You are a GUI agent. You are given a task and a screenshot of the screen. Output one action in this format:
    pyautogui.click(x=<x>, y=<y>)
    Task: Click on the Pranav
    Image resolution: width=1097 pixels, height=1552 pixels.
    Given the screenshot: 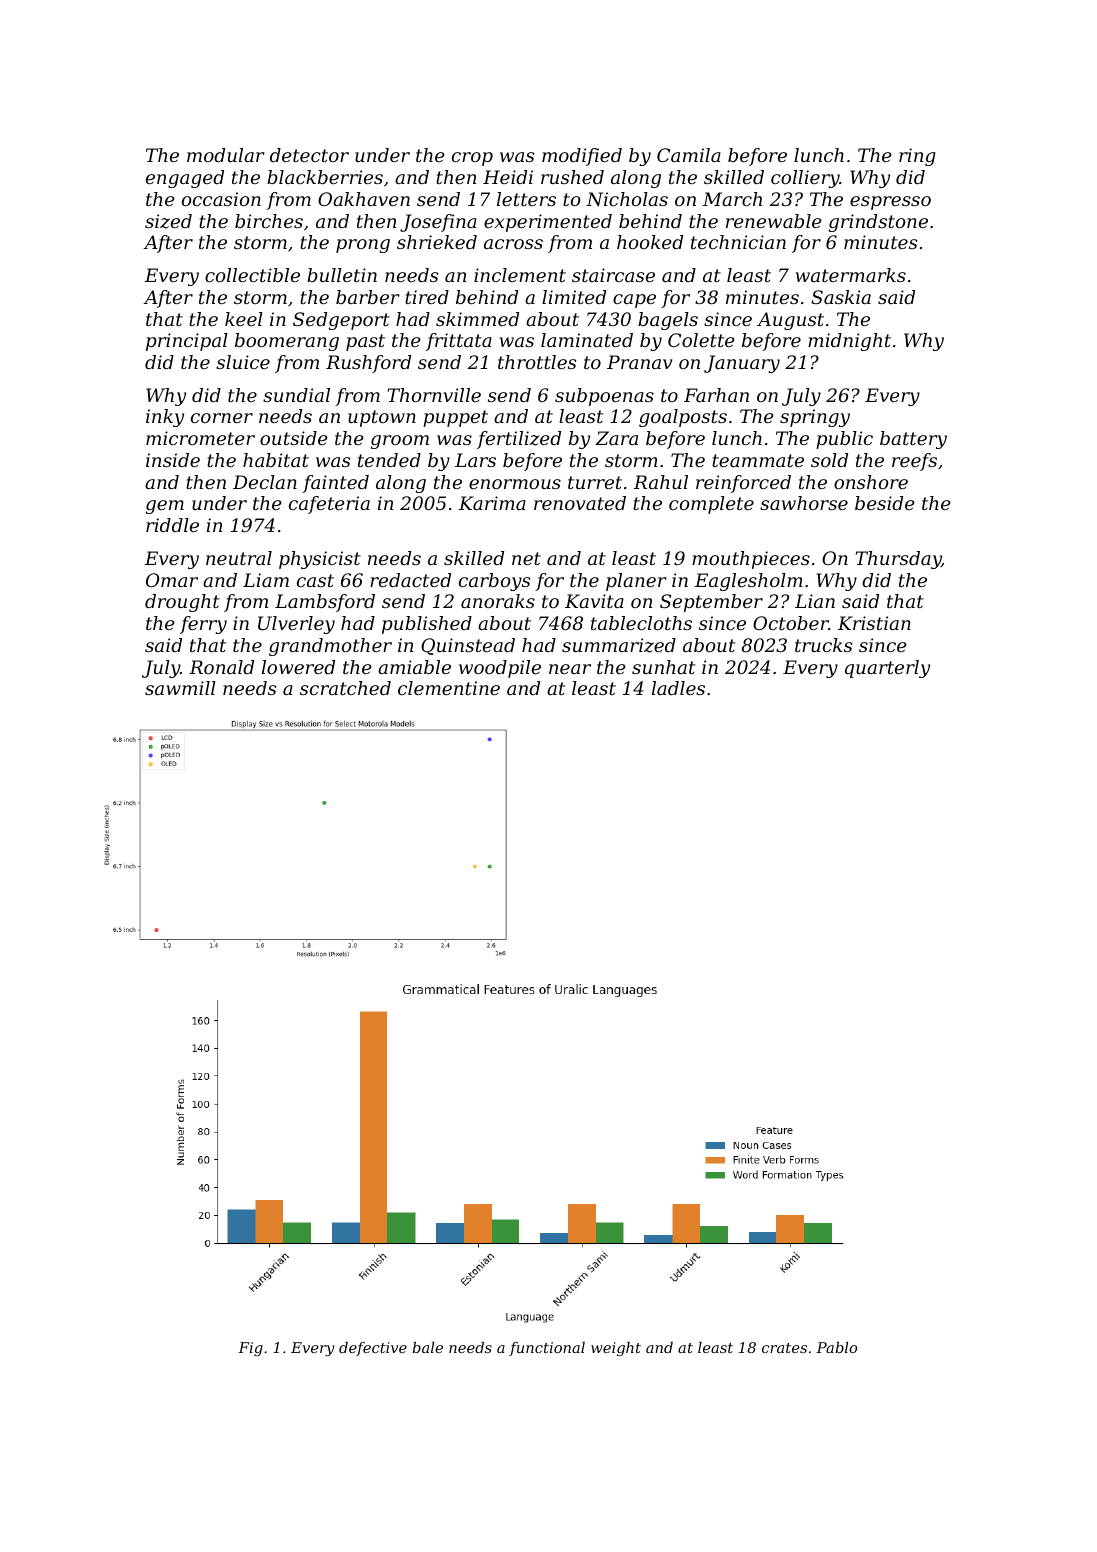 What is the action you would take?
    pyautogui.click(x=639, y=362)
